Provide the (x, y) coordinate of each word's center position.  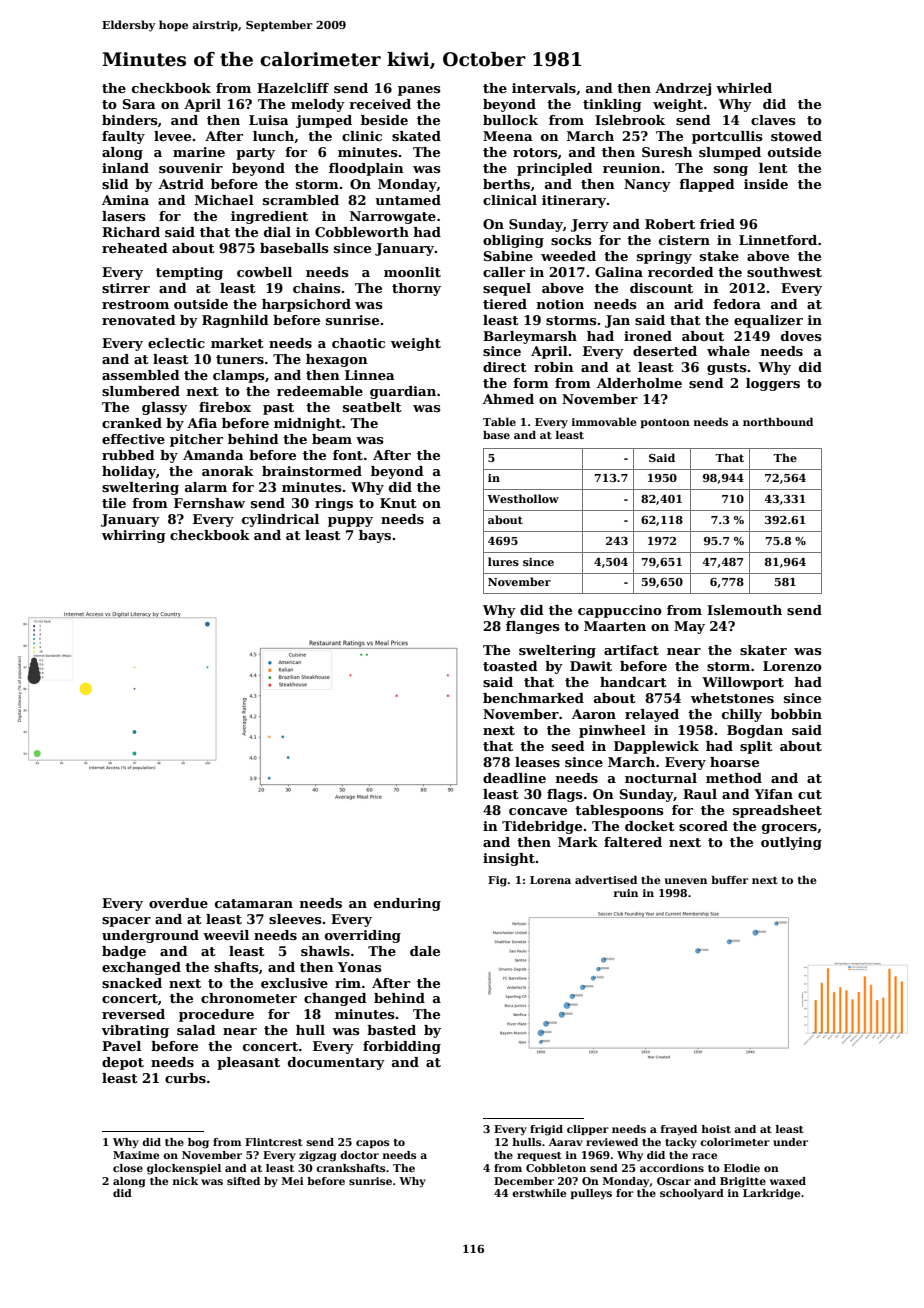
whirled (744, 88)
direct (505, 367)
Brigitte (743, 1182)
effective (133, 439)
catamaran (254, 903)
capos (373, 1144)
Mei (293, 1181)
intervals (544, 88)
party (255, 154)
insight (509, 859)
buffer (729, 880)
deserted (665, 351)
